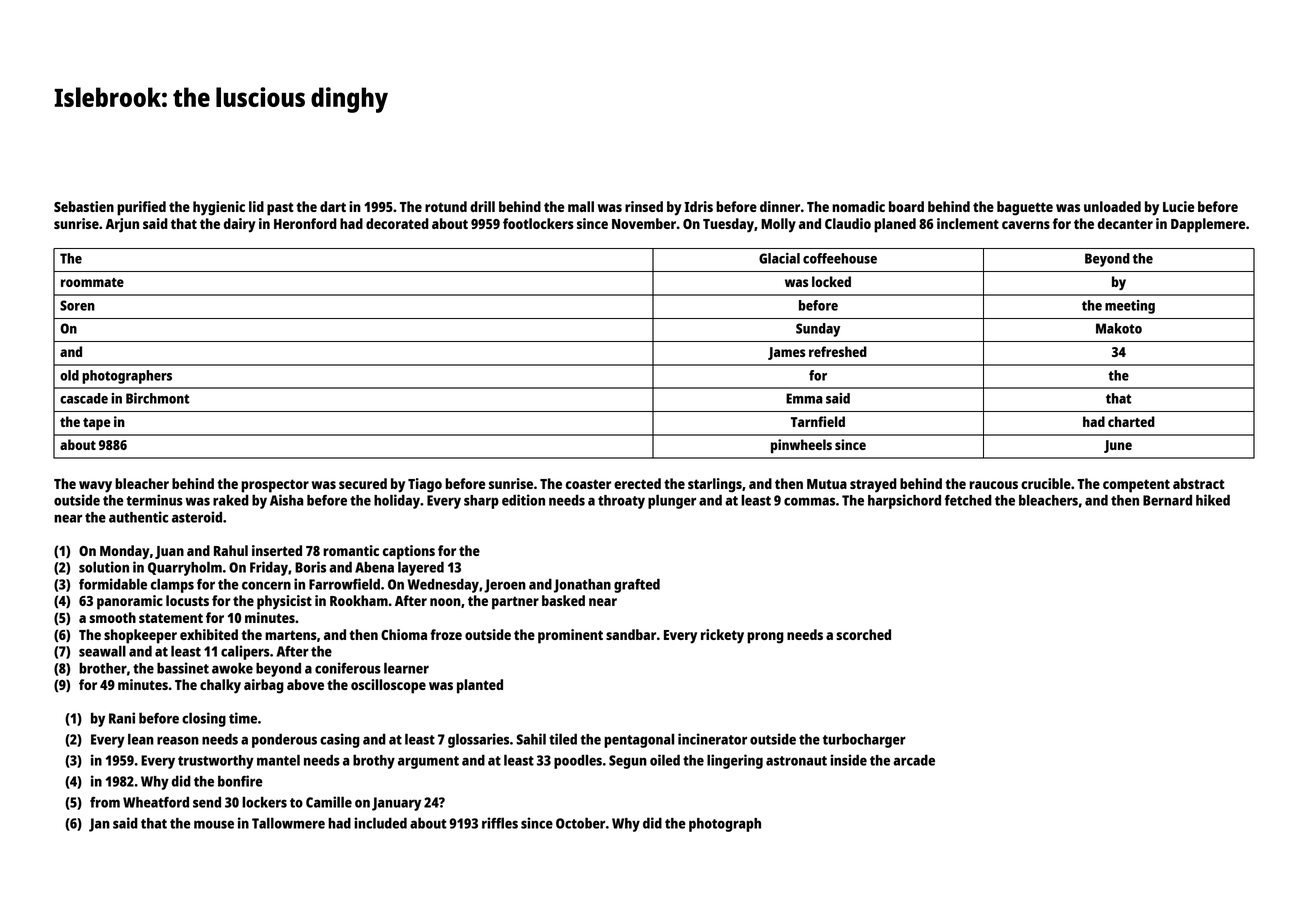 This image has width=1308, height=924. Describe the element at coordinates (578, 761) in the image. I see `poodles` at that location.
